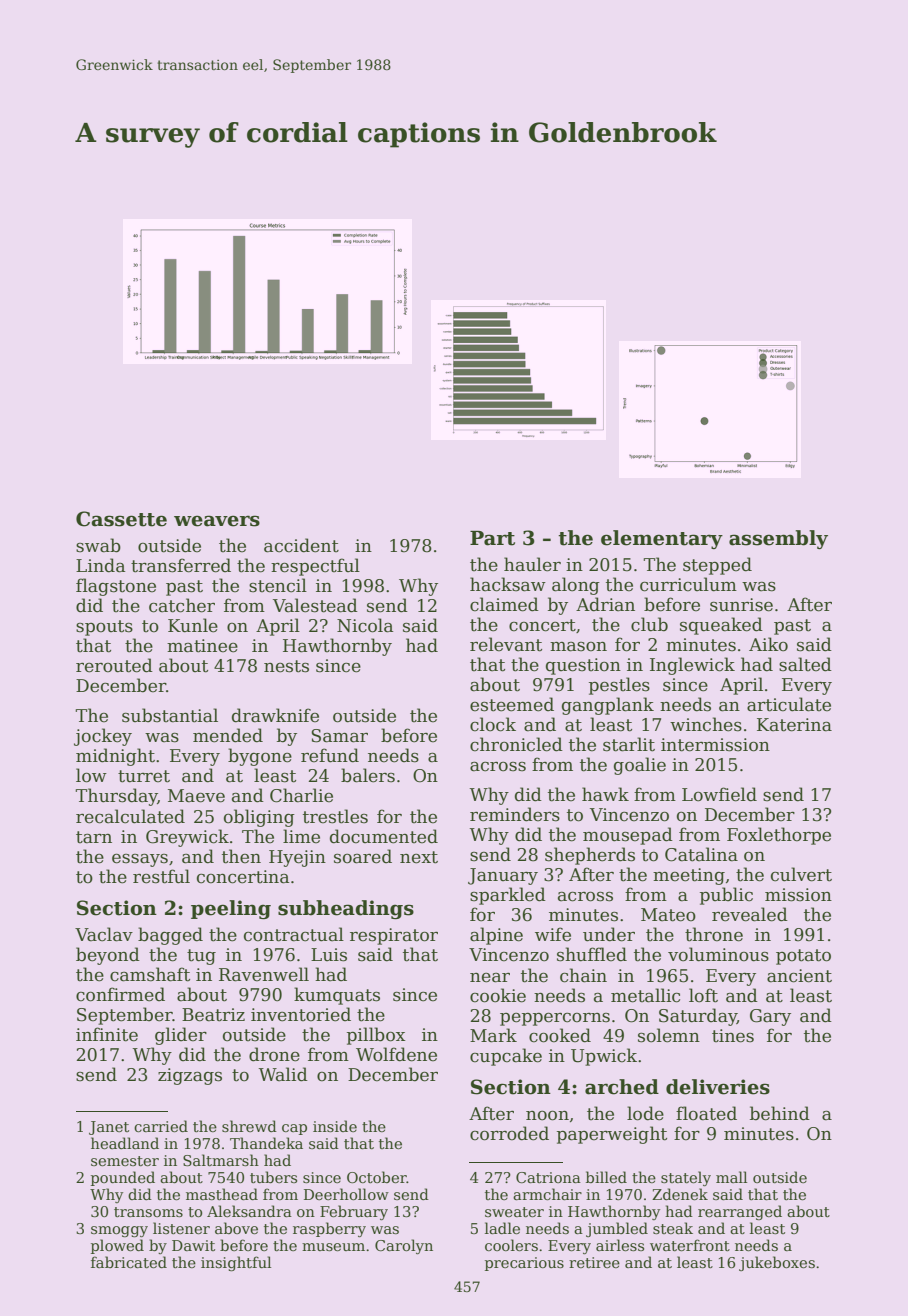 The width and height of the screenshot is (908, 1316). What do you see at coordinates (181, 1036) in the screenshot?
I see `glider` at bounding box center [181, 1036].
